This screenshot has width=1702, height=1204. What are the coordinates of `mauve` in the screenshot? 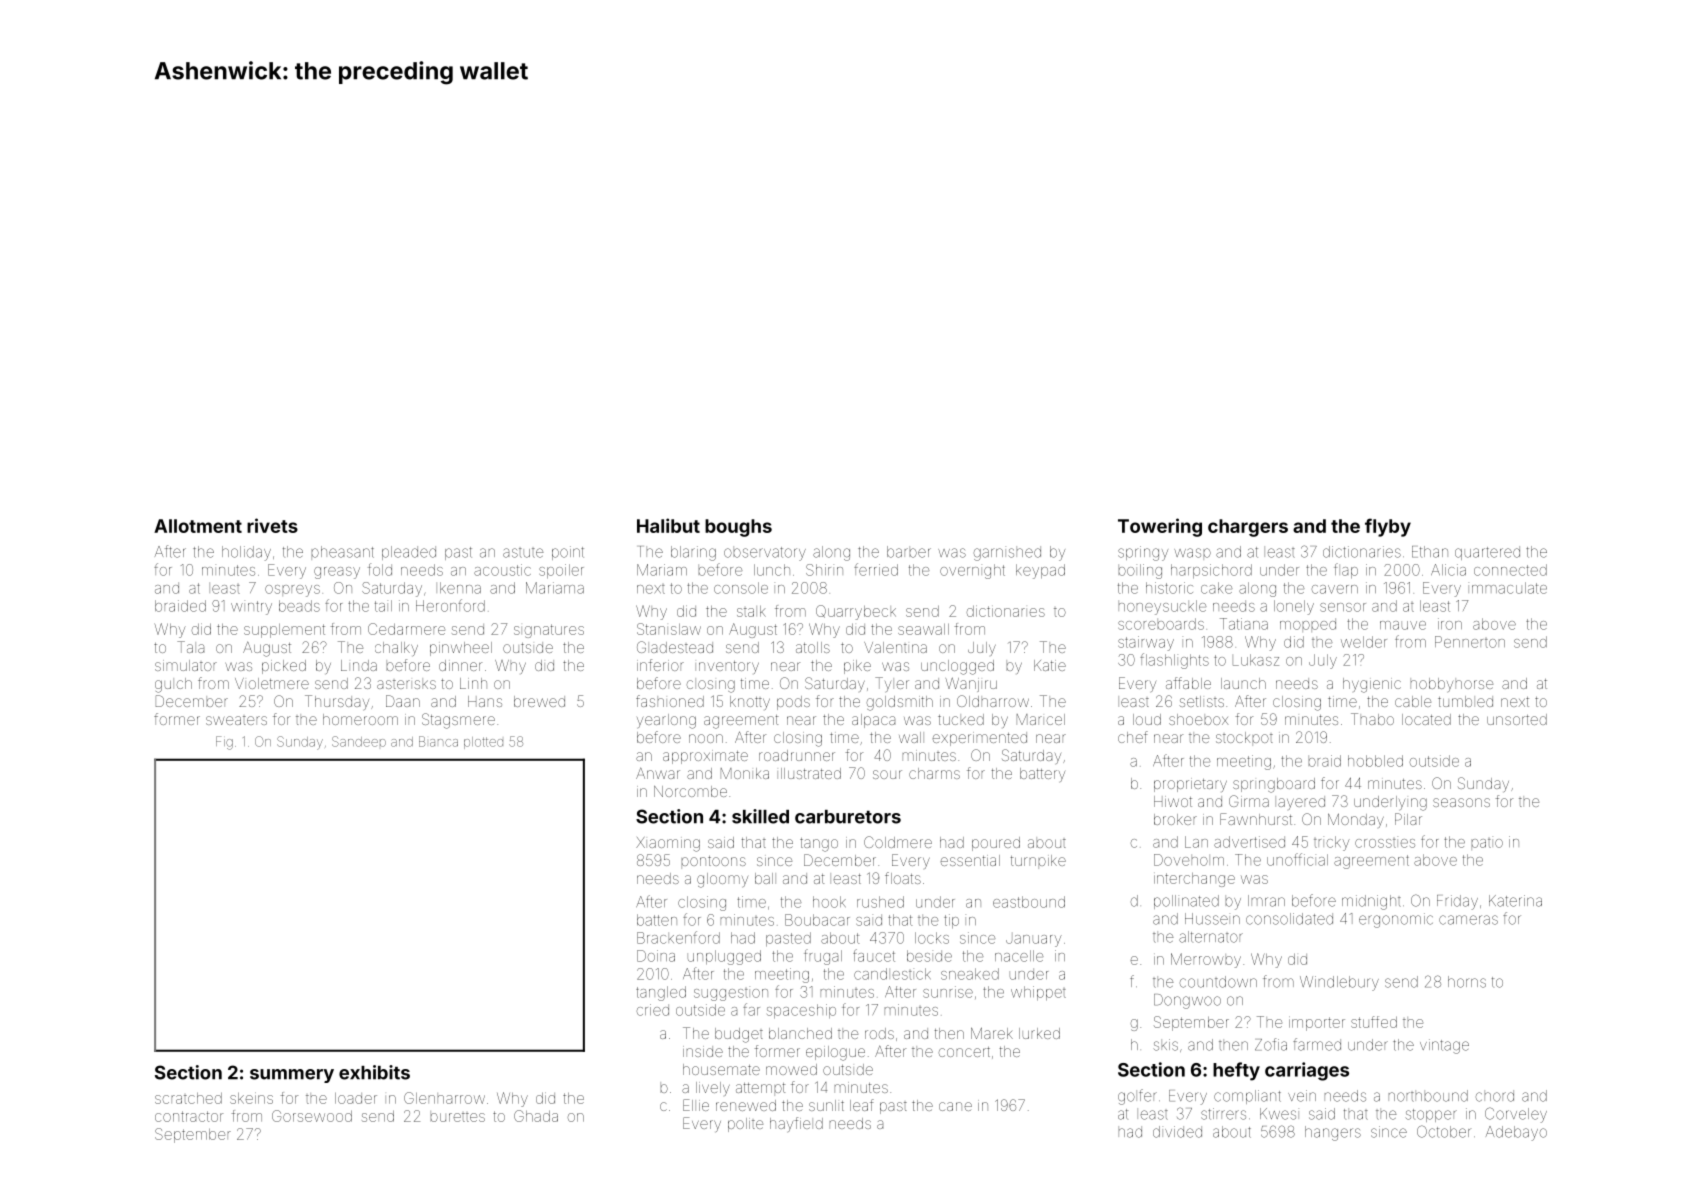 It's located at (1403, 625).
